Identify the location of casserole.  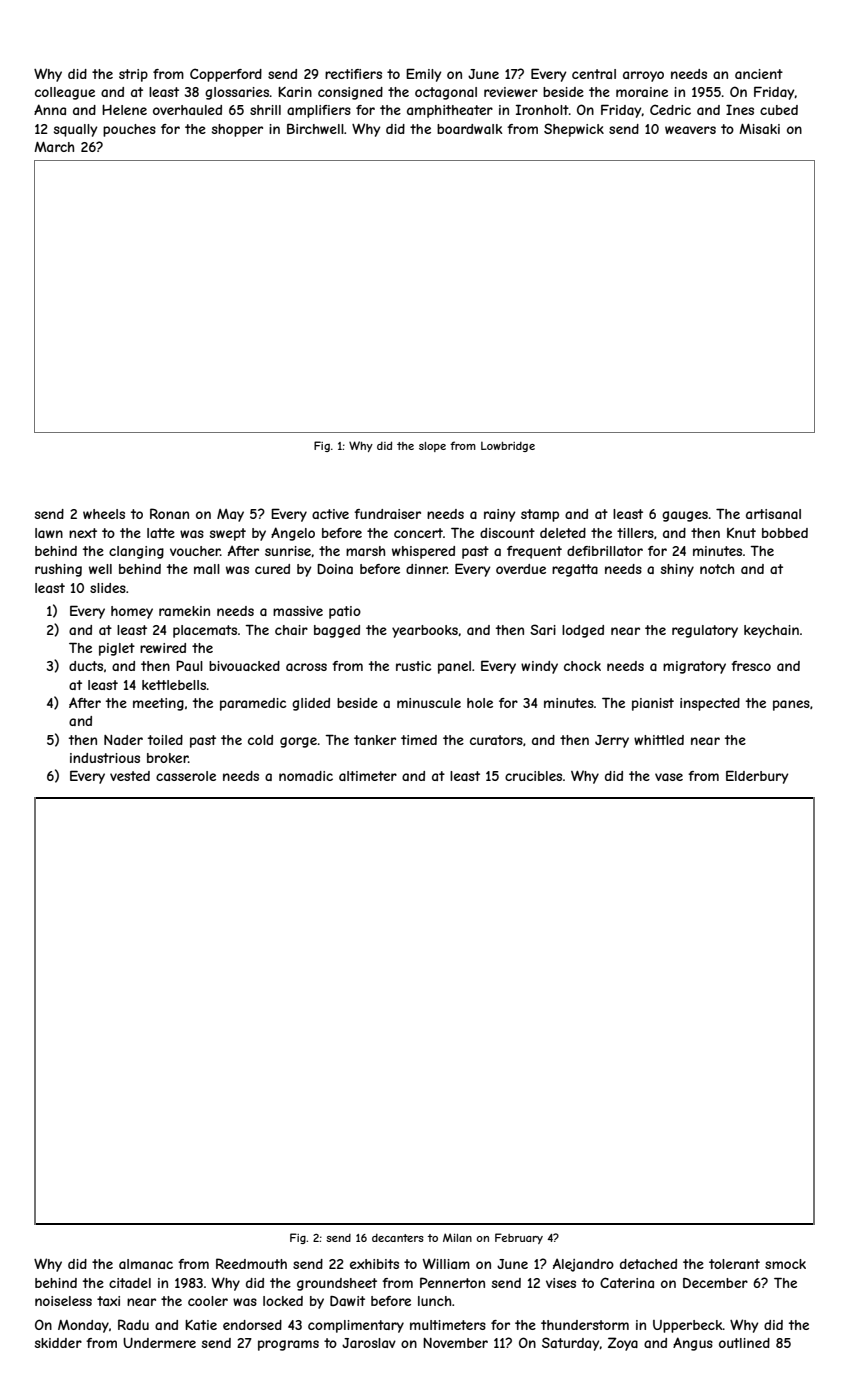
(186, 776).
